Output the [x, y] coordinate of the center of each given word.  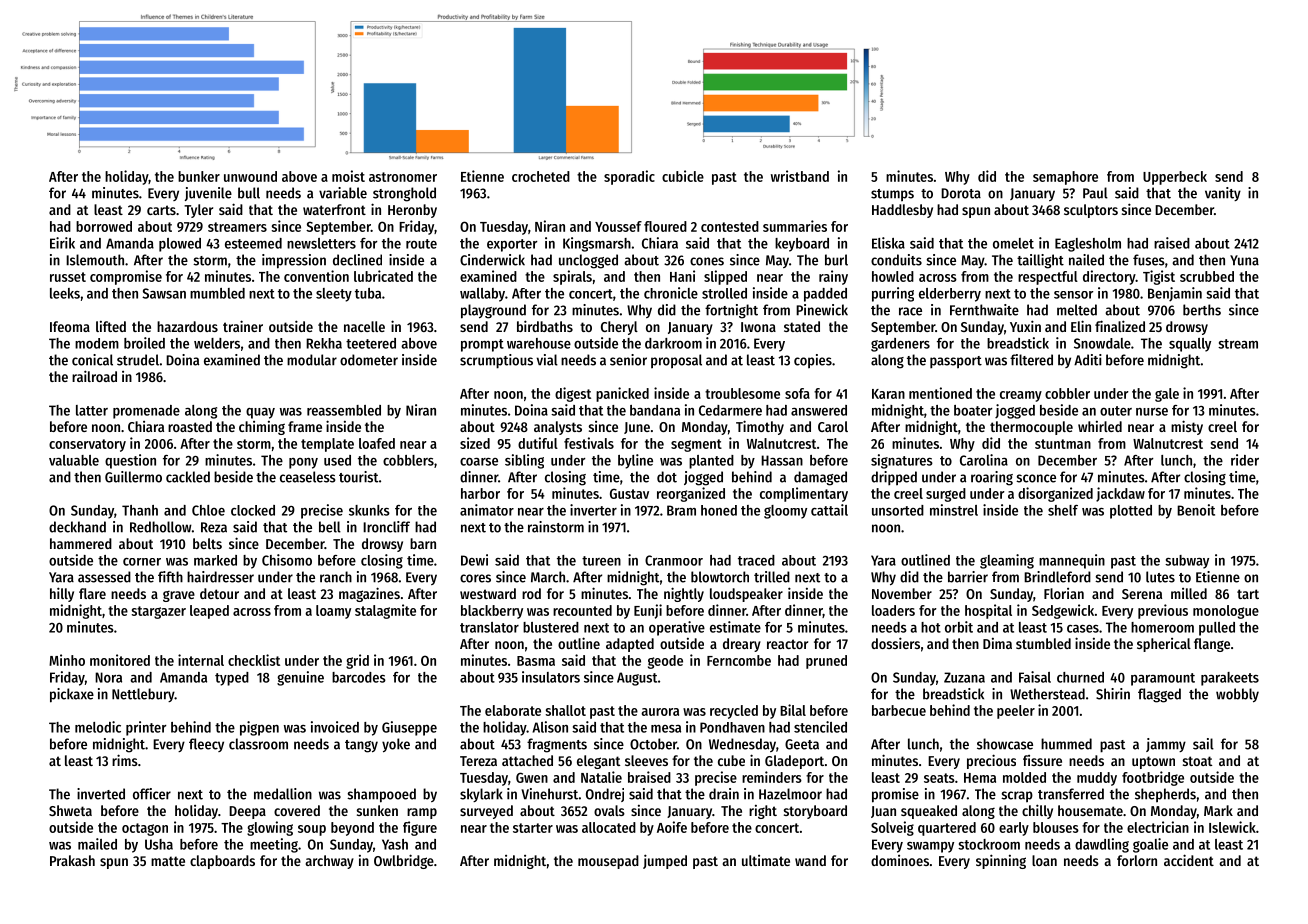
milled [1189, 593]
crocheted [541, 176]
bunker [199, 176]
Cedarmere [730, 410]
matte [168, 861]
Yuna [1244, 260]
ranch [336, 577]
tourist [358, 477]
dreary [742, 645]
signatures [902, 461]
